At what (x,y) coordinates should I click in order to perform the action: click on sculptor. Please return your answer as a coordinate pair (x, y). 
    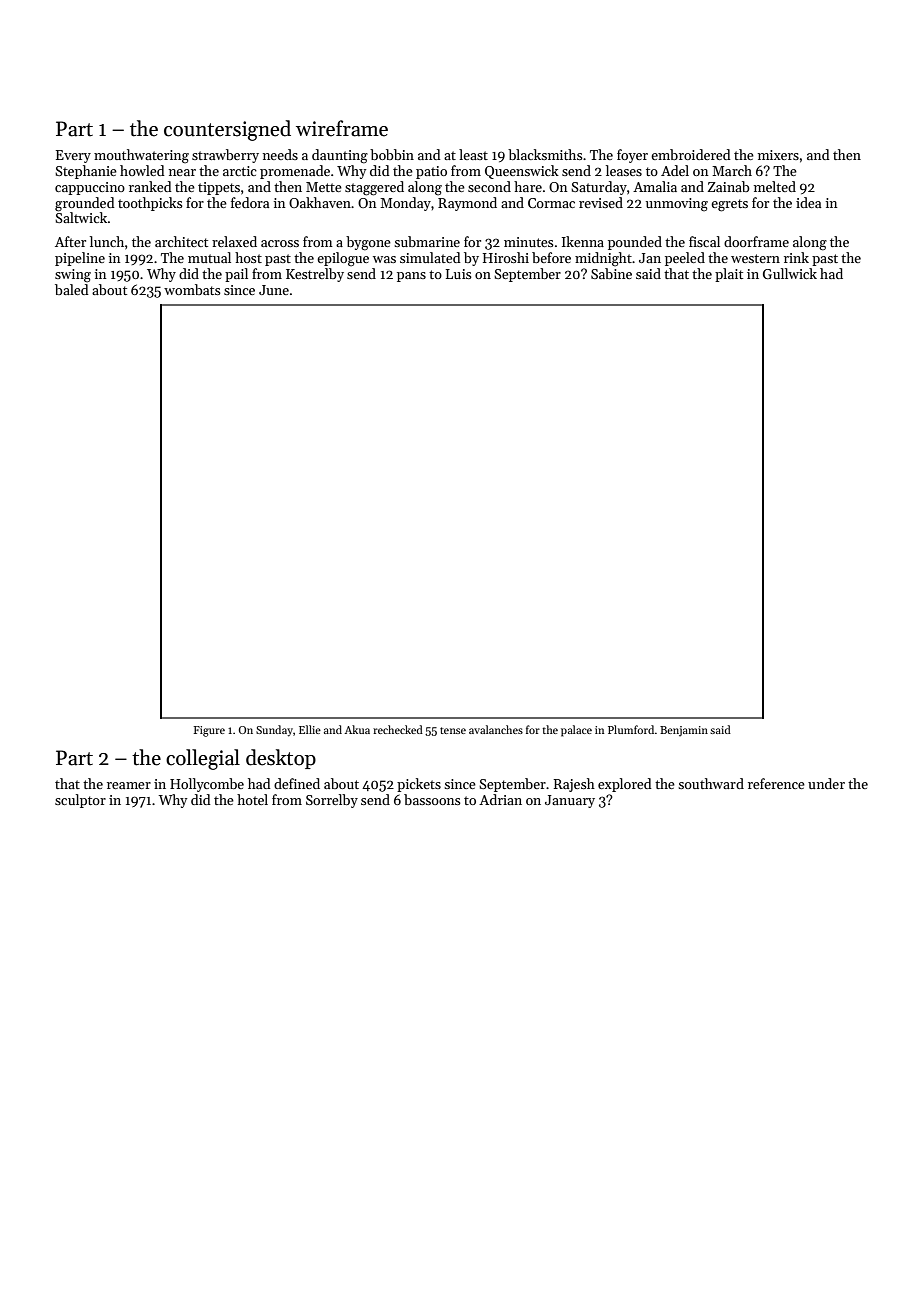
    Looking at the image, I should click on (80, 801).
